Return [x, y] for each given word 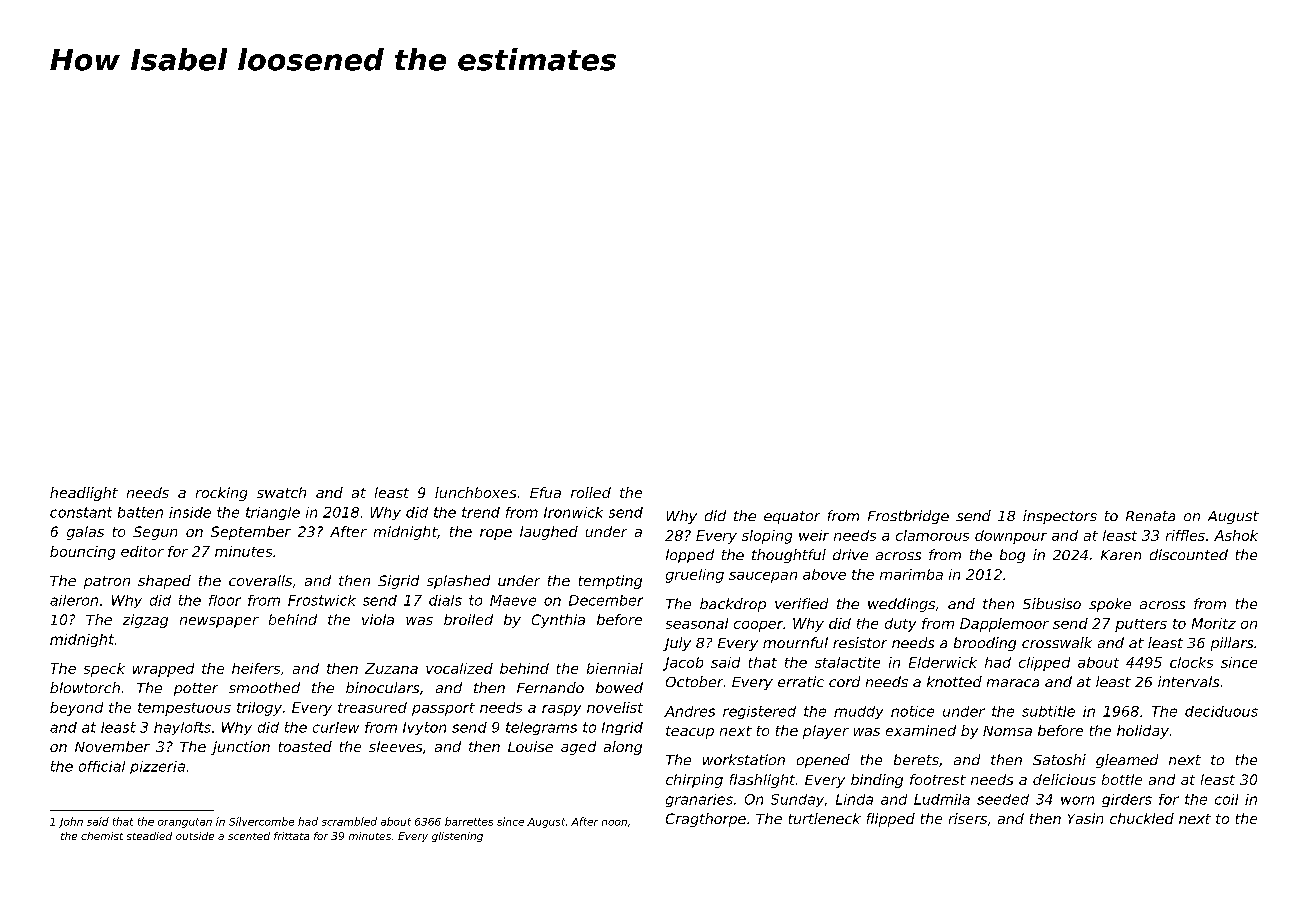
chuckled [1142, 818]
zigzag [145, 621]
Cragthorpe [706, 820]
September [251, 533]
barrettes [469, 821]
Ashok [1236, 535]
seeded [1003, 799]
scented [249, 836]
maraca [1013, 683]
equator [792, 517]
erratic [801, 681]
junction [240, 748]
